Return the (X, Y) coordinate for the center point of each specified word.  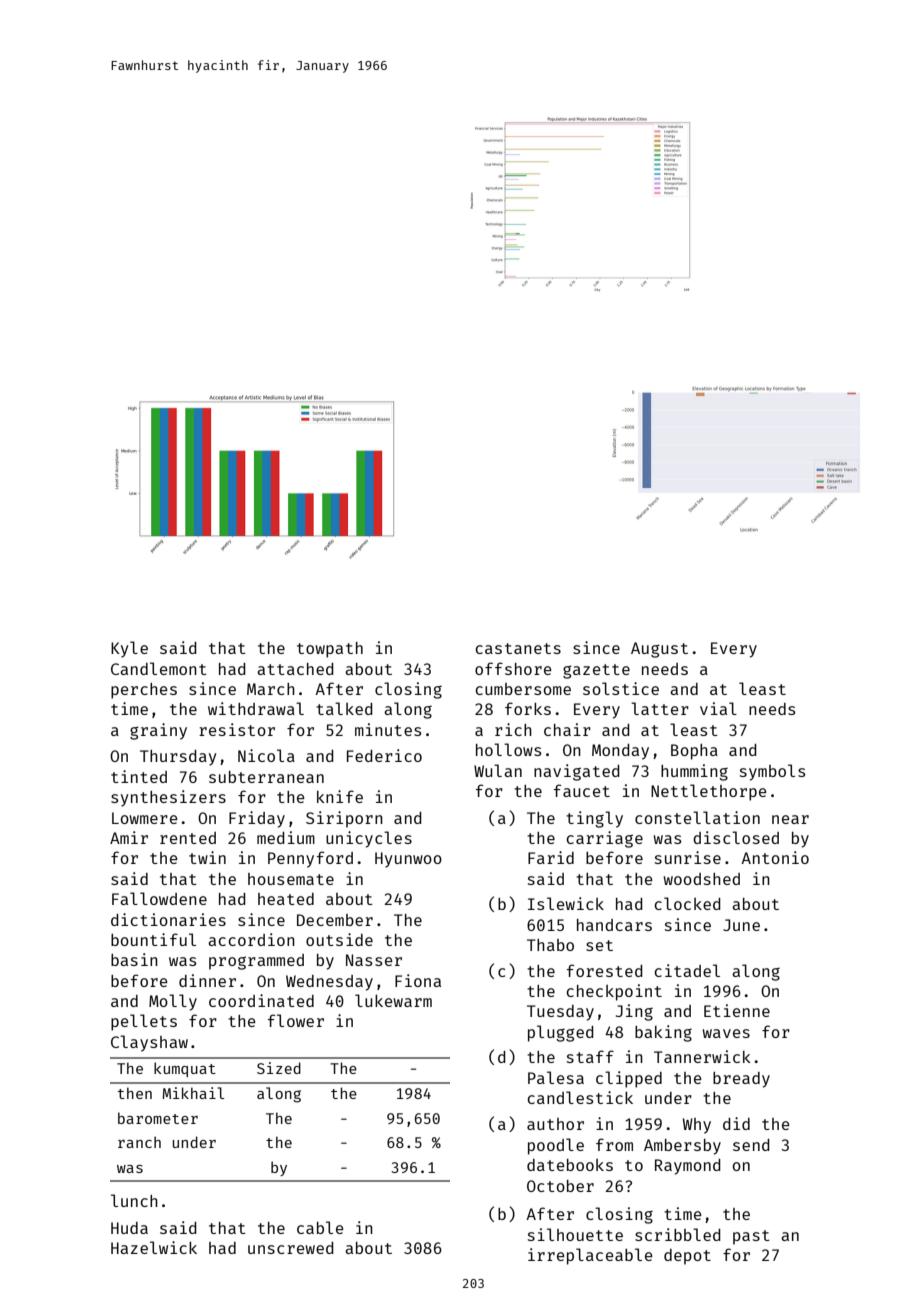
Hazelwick (154, 1247)
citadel (687, 970)
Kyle (129, 649)
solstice (621, 688)
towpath (330, 650)
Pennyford (310, 859)
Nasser (374, 960)
